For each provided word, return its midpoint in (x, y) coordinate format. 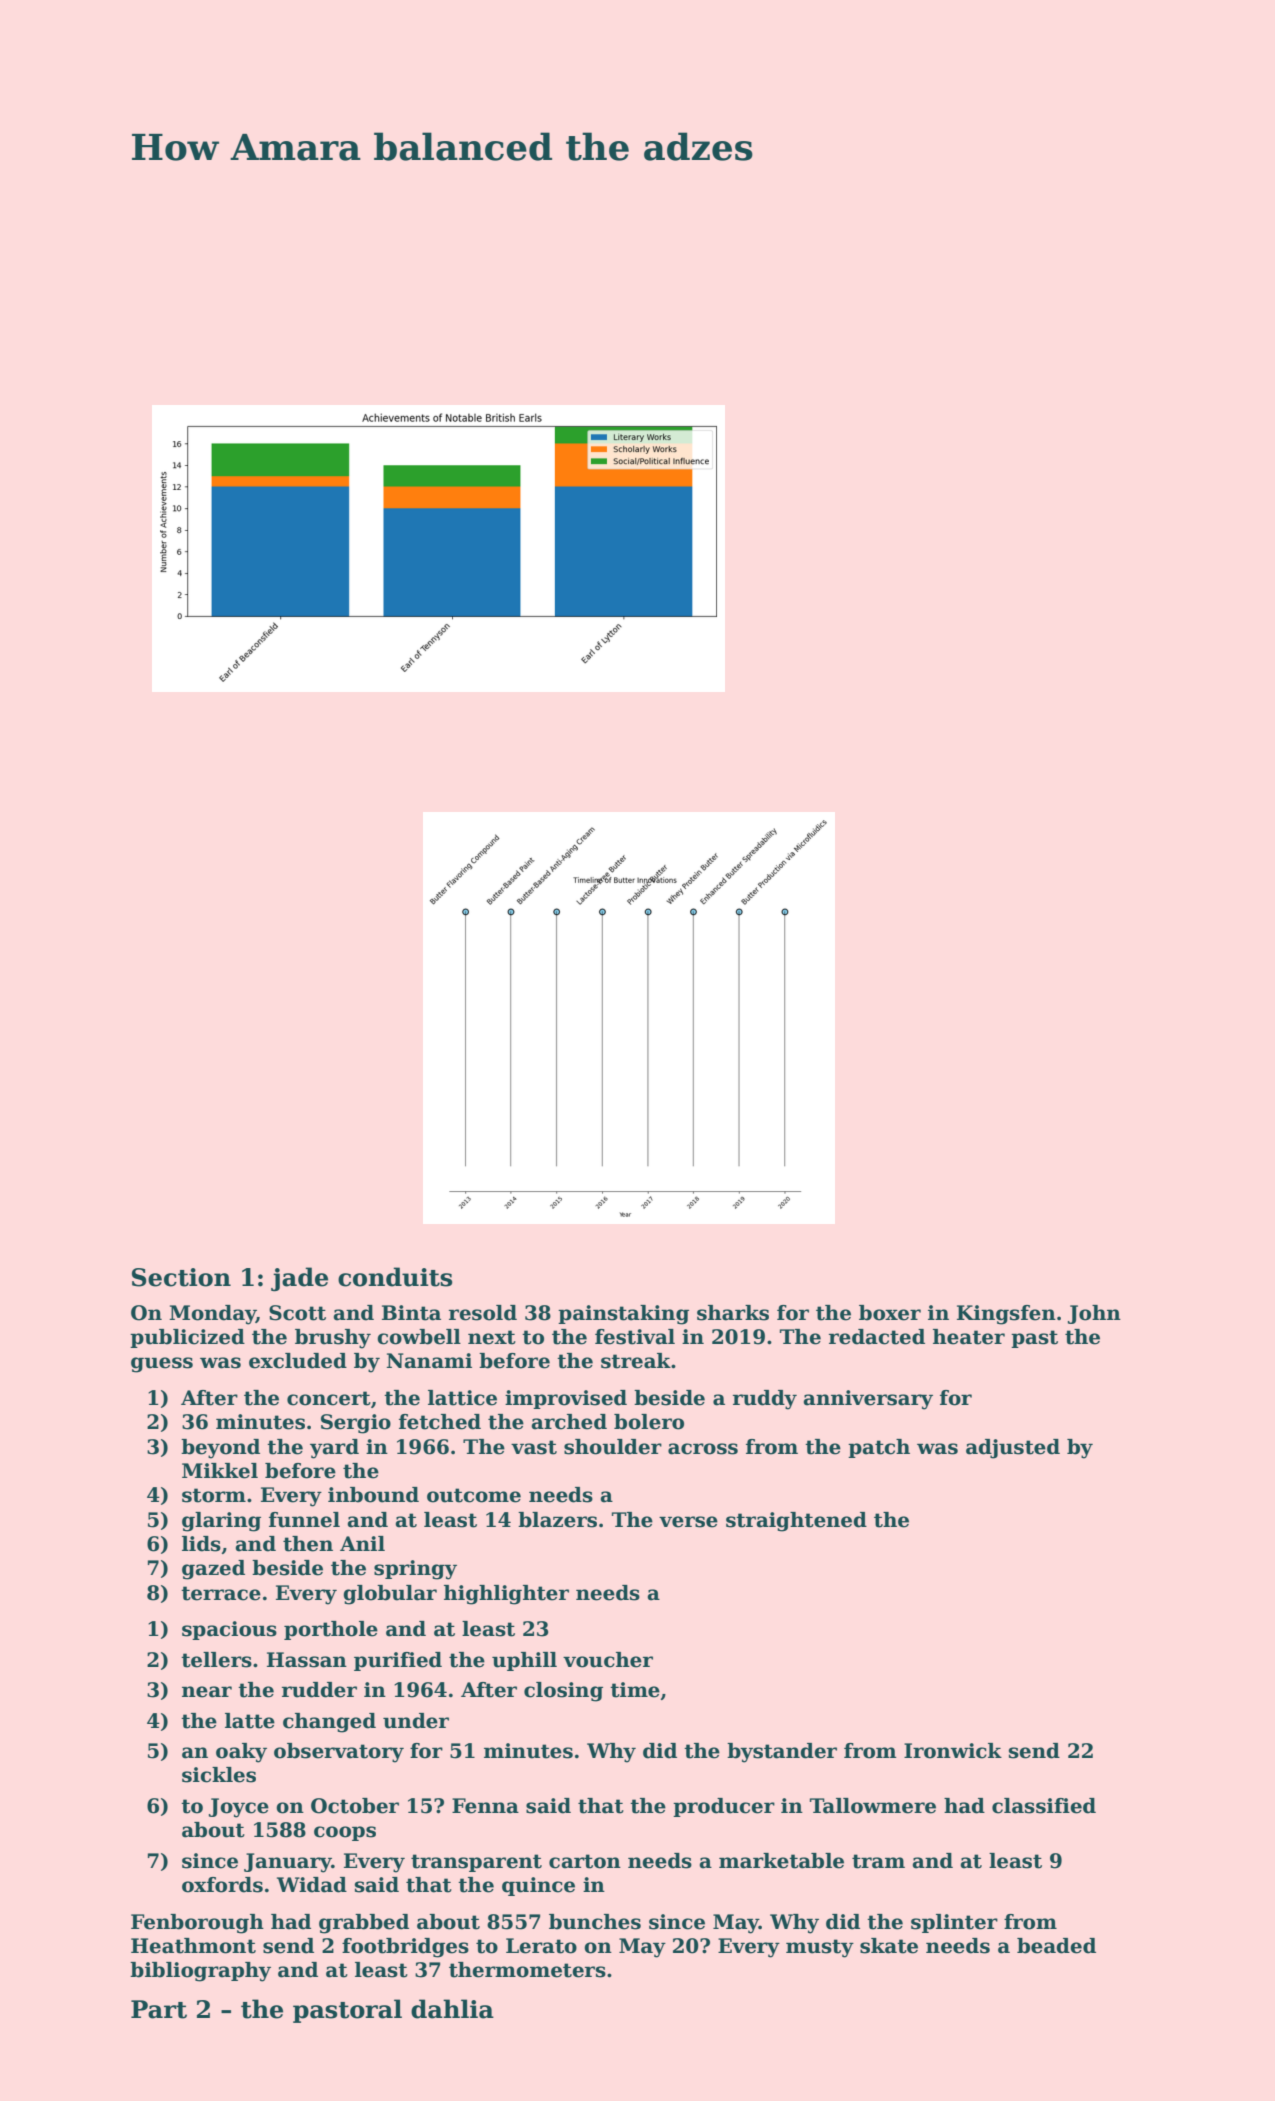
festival (635, 1337)
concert (329, 1398)
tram (878, 1861)
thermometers (527, 1970)
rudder (319, 1690)
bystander (782, 1753)
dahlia (452, 2009)
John (1094, 1314)
